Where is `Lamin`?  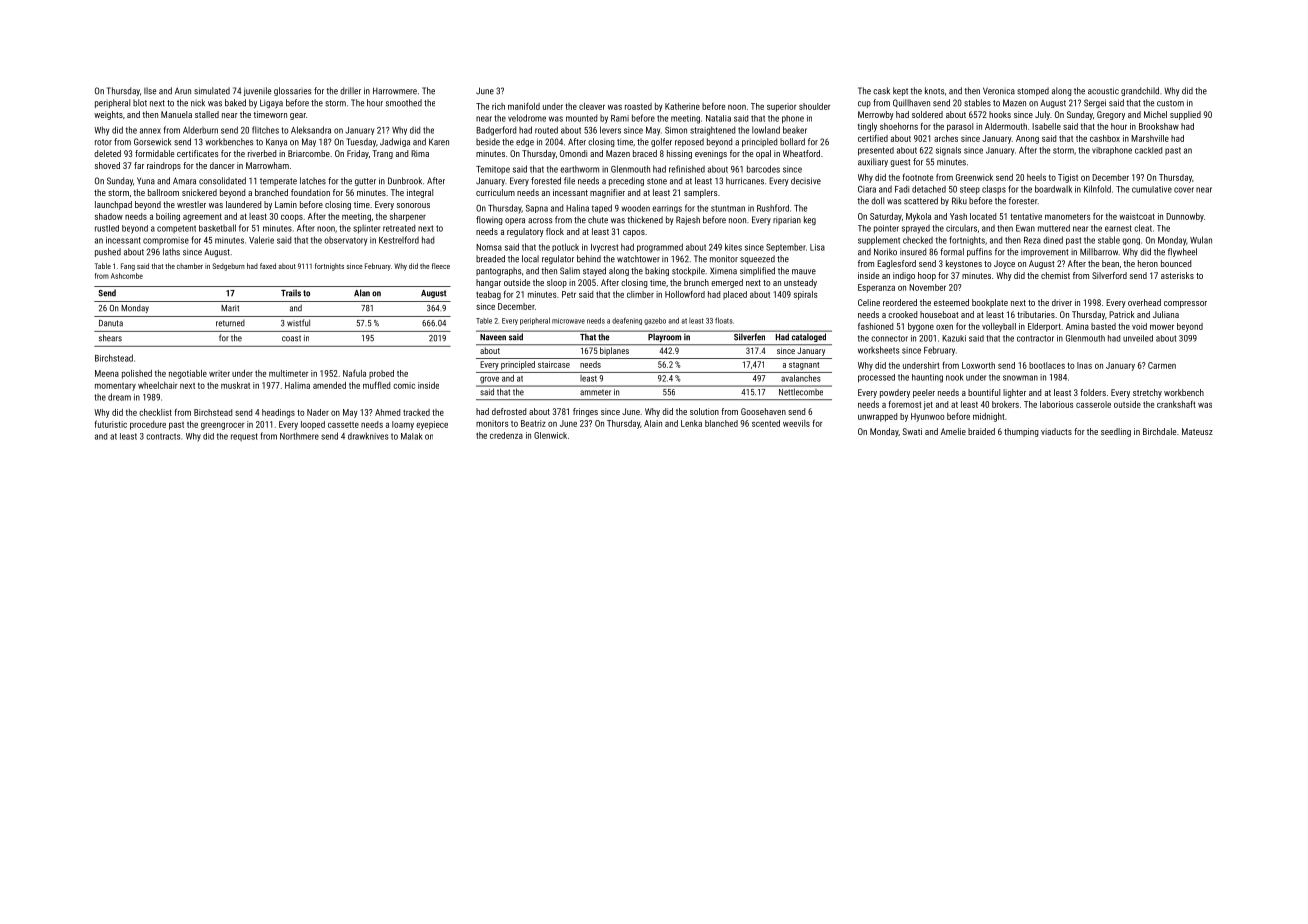
Lamin is located at coordinates (286, 204).
